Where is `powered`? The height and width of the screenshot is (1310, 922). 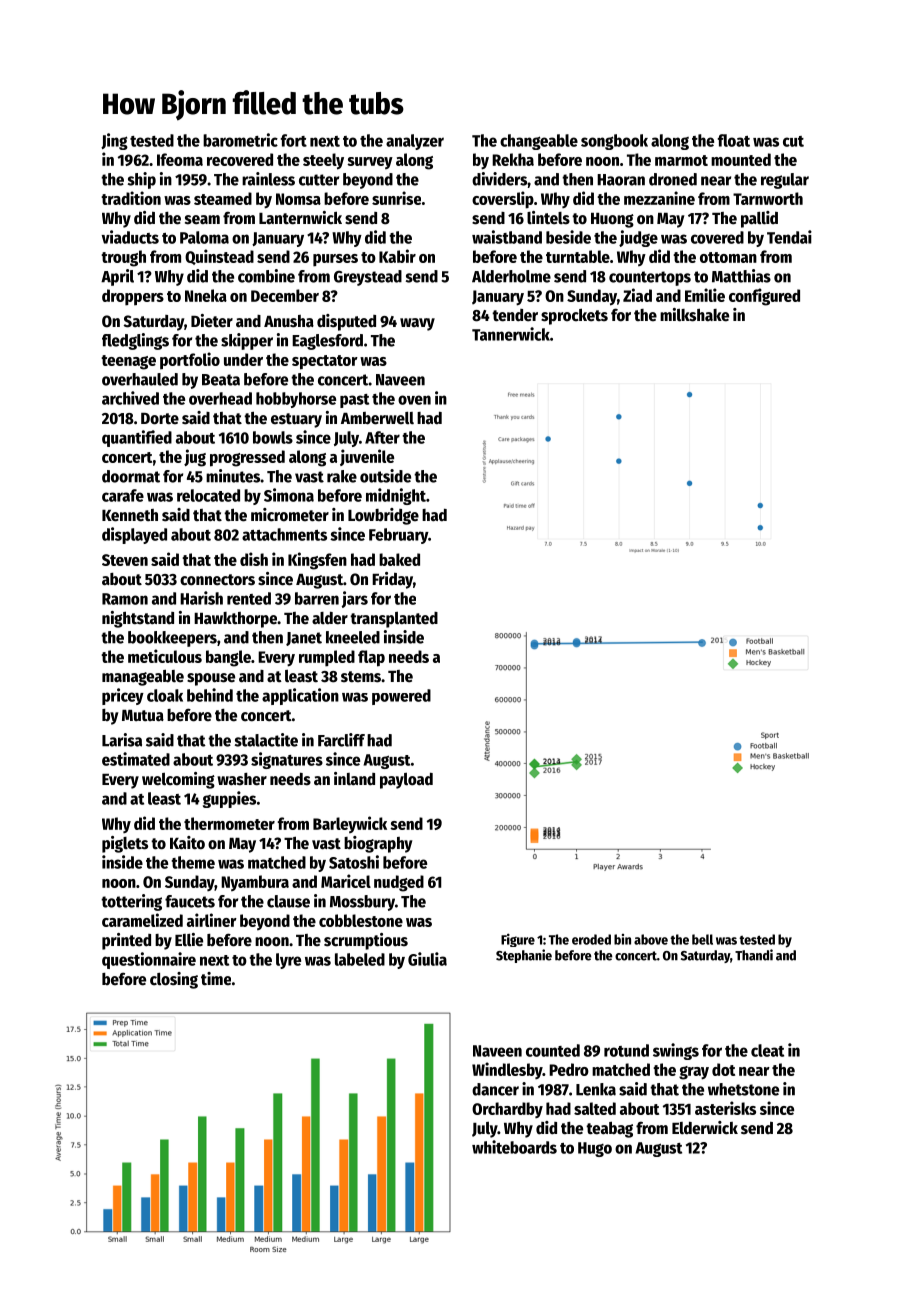 powered is located at coordinates (401, 697).
